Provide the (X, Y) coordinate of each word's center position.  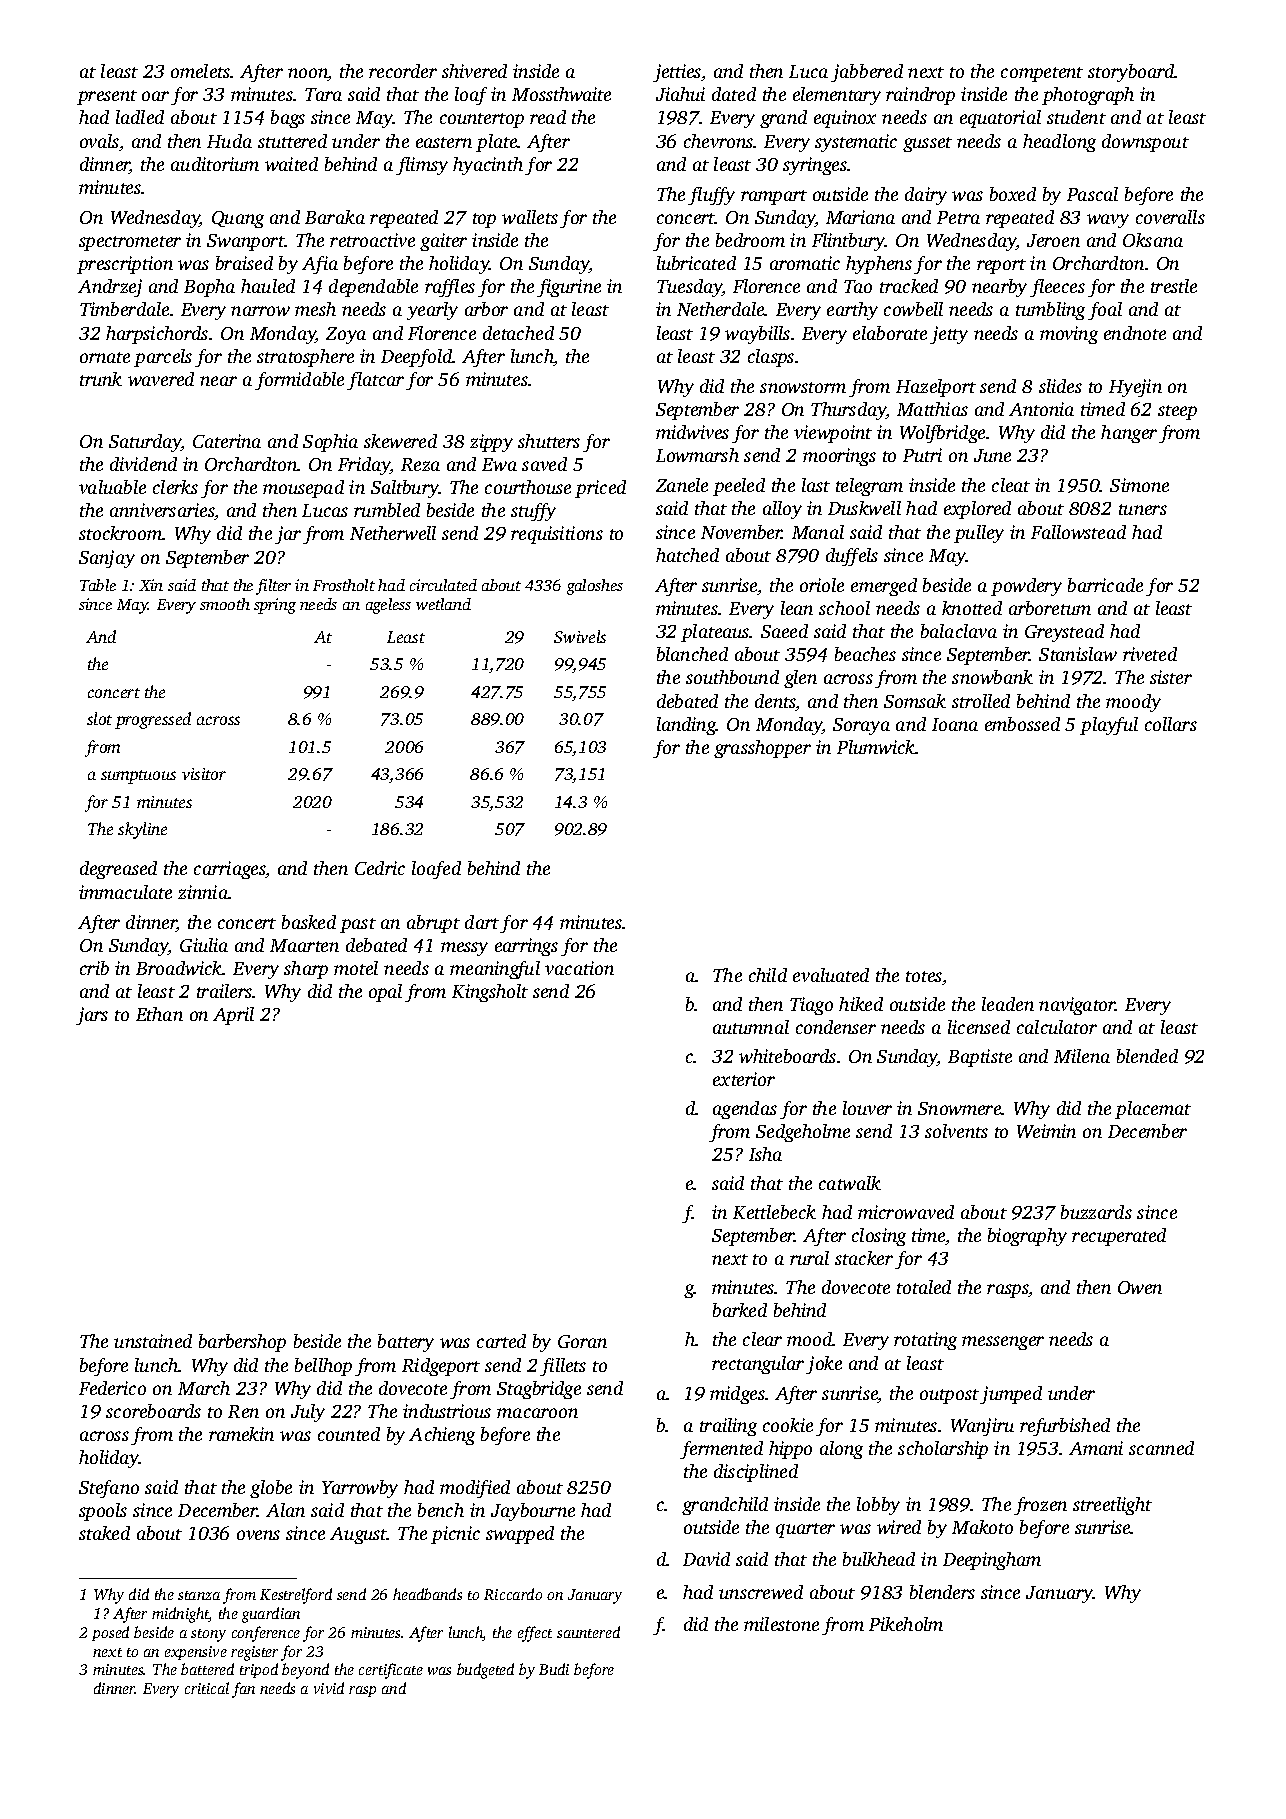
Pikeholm (906, 1624)
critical (207, 1688)
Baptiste (980, 1058)
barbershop (242, 1343)
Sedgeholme (803, 1133)
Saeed (784, 631)
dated (734, 94)
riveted (1150, 654)
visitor (204, 774)
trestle (1174, 286)
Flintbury (848, 242)
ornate (105, 357)
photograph (1088, 96)
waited (291, 164)
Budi (554, 1669)
